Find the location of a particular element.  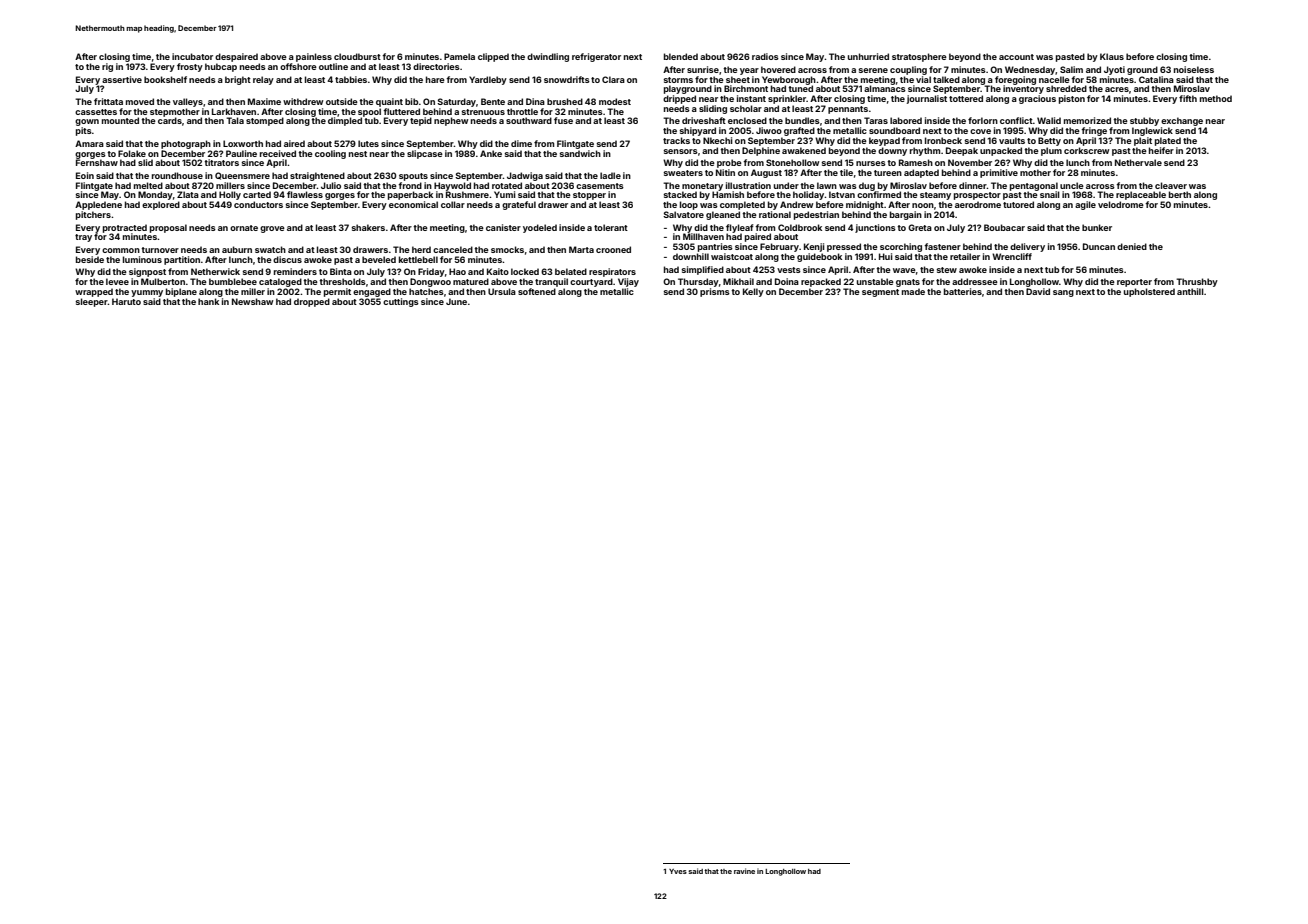

prisms is located at coordinates (715, 292).
